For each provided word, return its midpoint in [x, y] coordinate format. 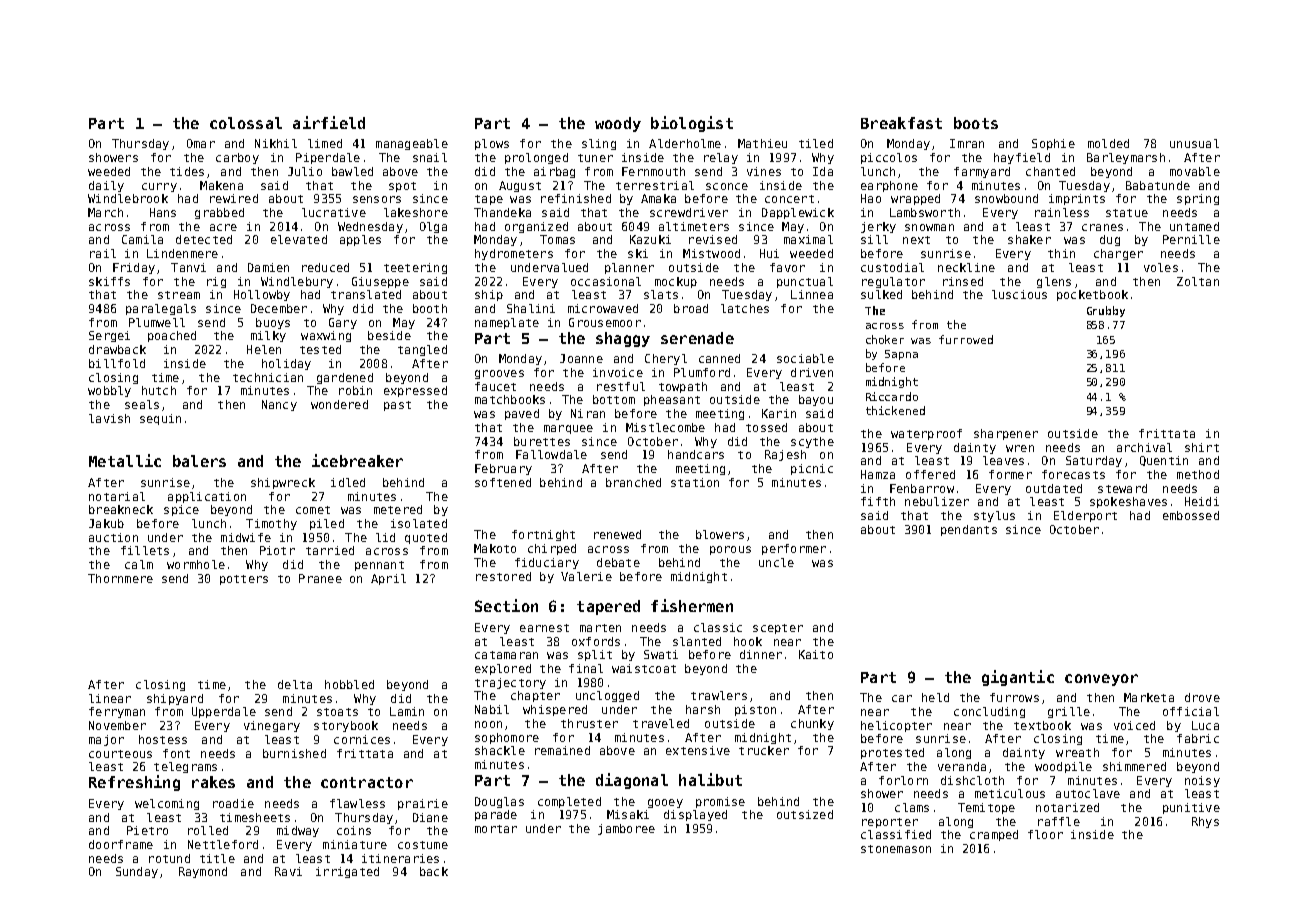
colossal [246, 123]
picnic [812, 469]
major [106, 740]
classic [718, 627]
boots [976, 123]
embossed [1191, 515]
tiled [816, 143]
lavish [109, 418]
